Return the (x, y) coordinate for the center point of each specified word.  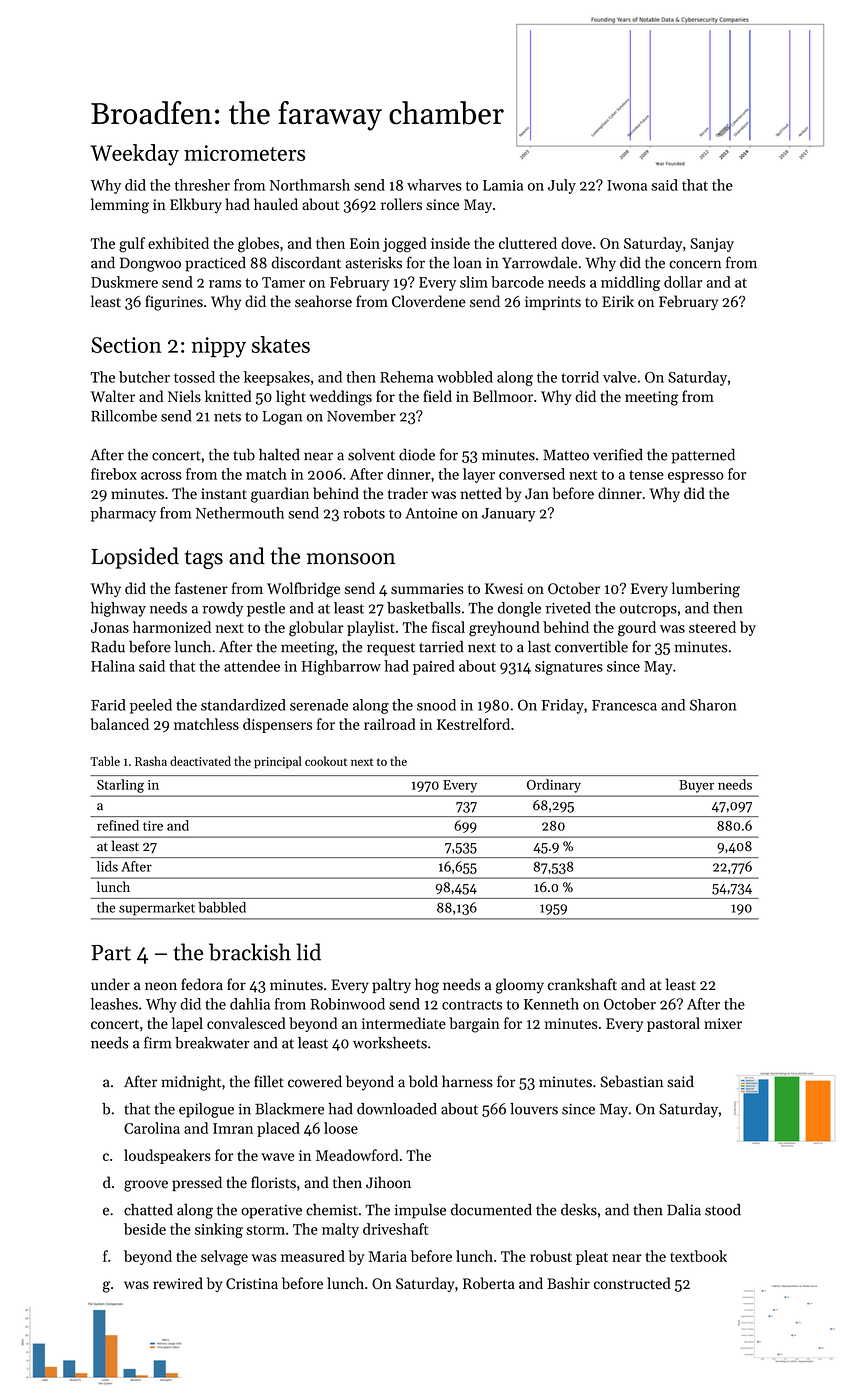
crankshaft (582, 984)
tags (204, 559)
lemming (120, 206)
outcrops (648, 610)
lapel (187, 1024)
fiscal (448, 627)
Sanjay (712, 245)
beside (145, 1229)
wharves (434, 185)
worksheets (390, 1043)
